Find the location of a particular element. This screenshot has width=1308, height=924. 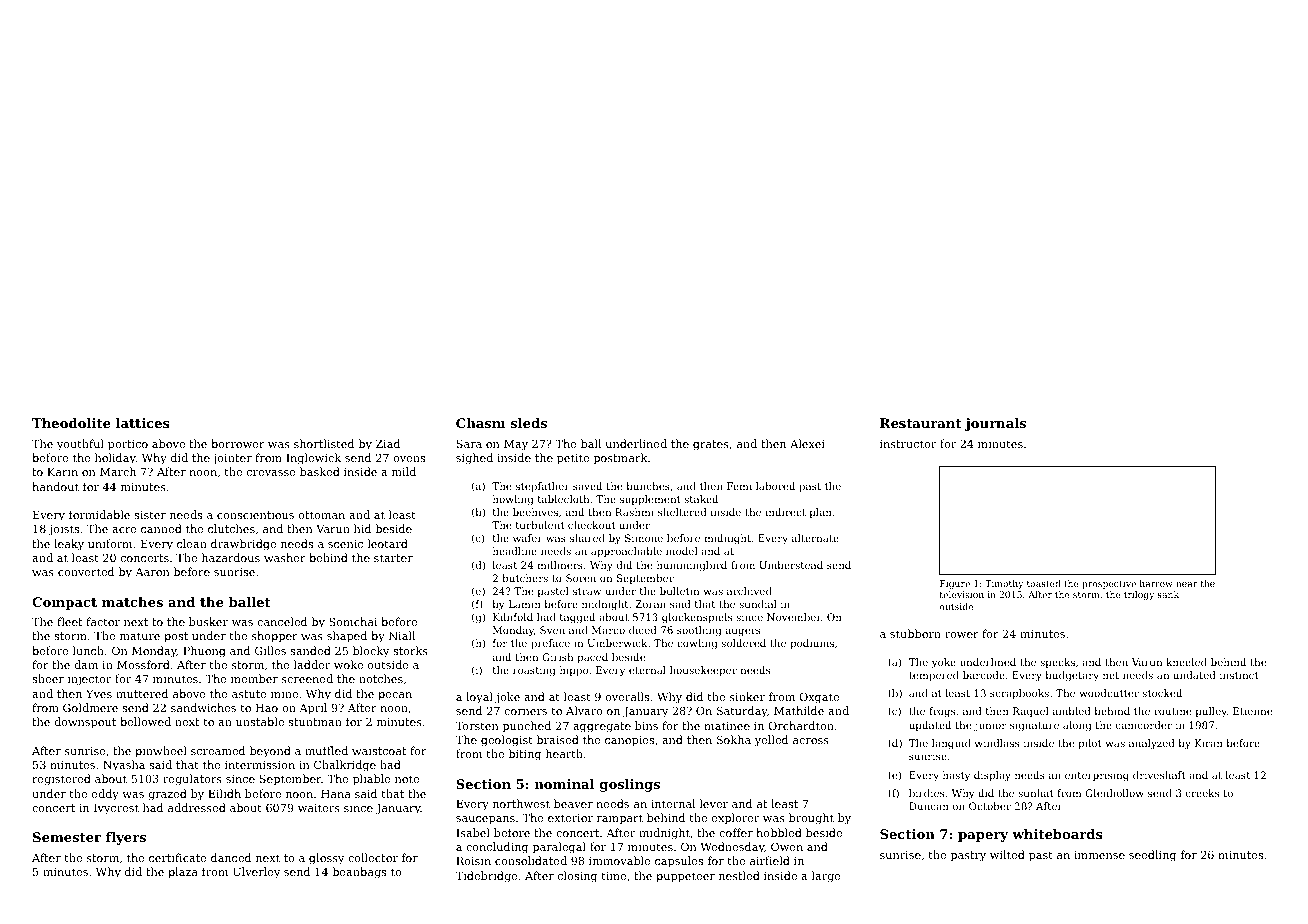

Compact is located at coordinates (64, 603).
